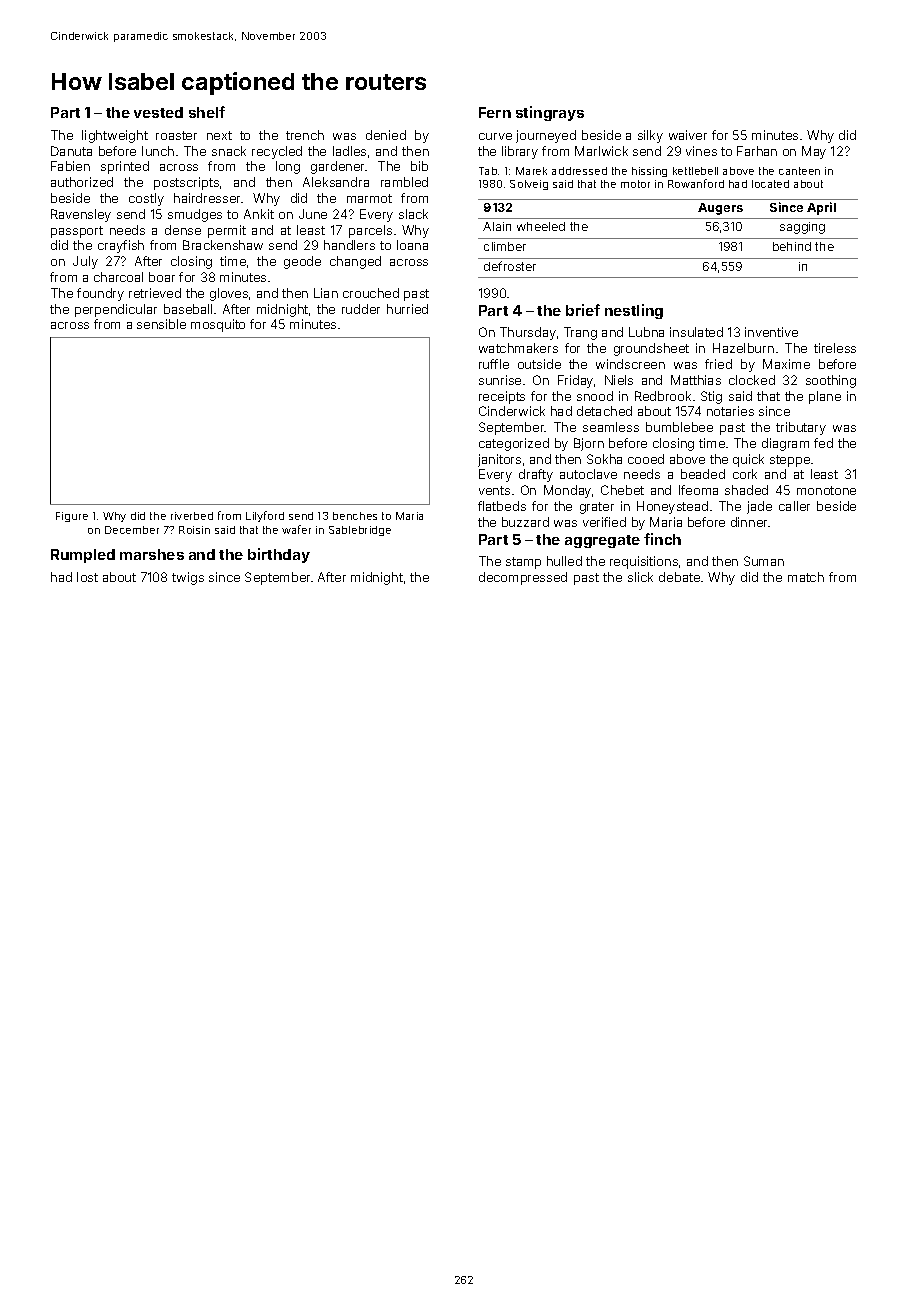 Image resolution: width=908 pixels, height=1316 pixels. Describe the element at coordinates (413, 214) in the screenshot. I see `slack` at that location.
